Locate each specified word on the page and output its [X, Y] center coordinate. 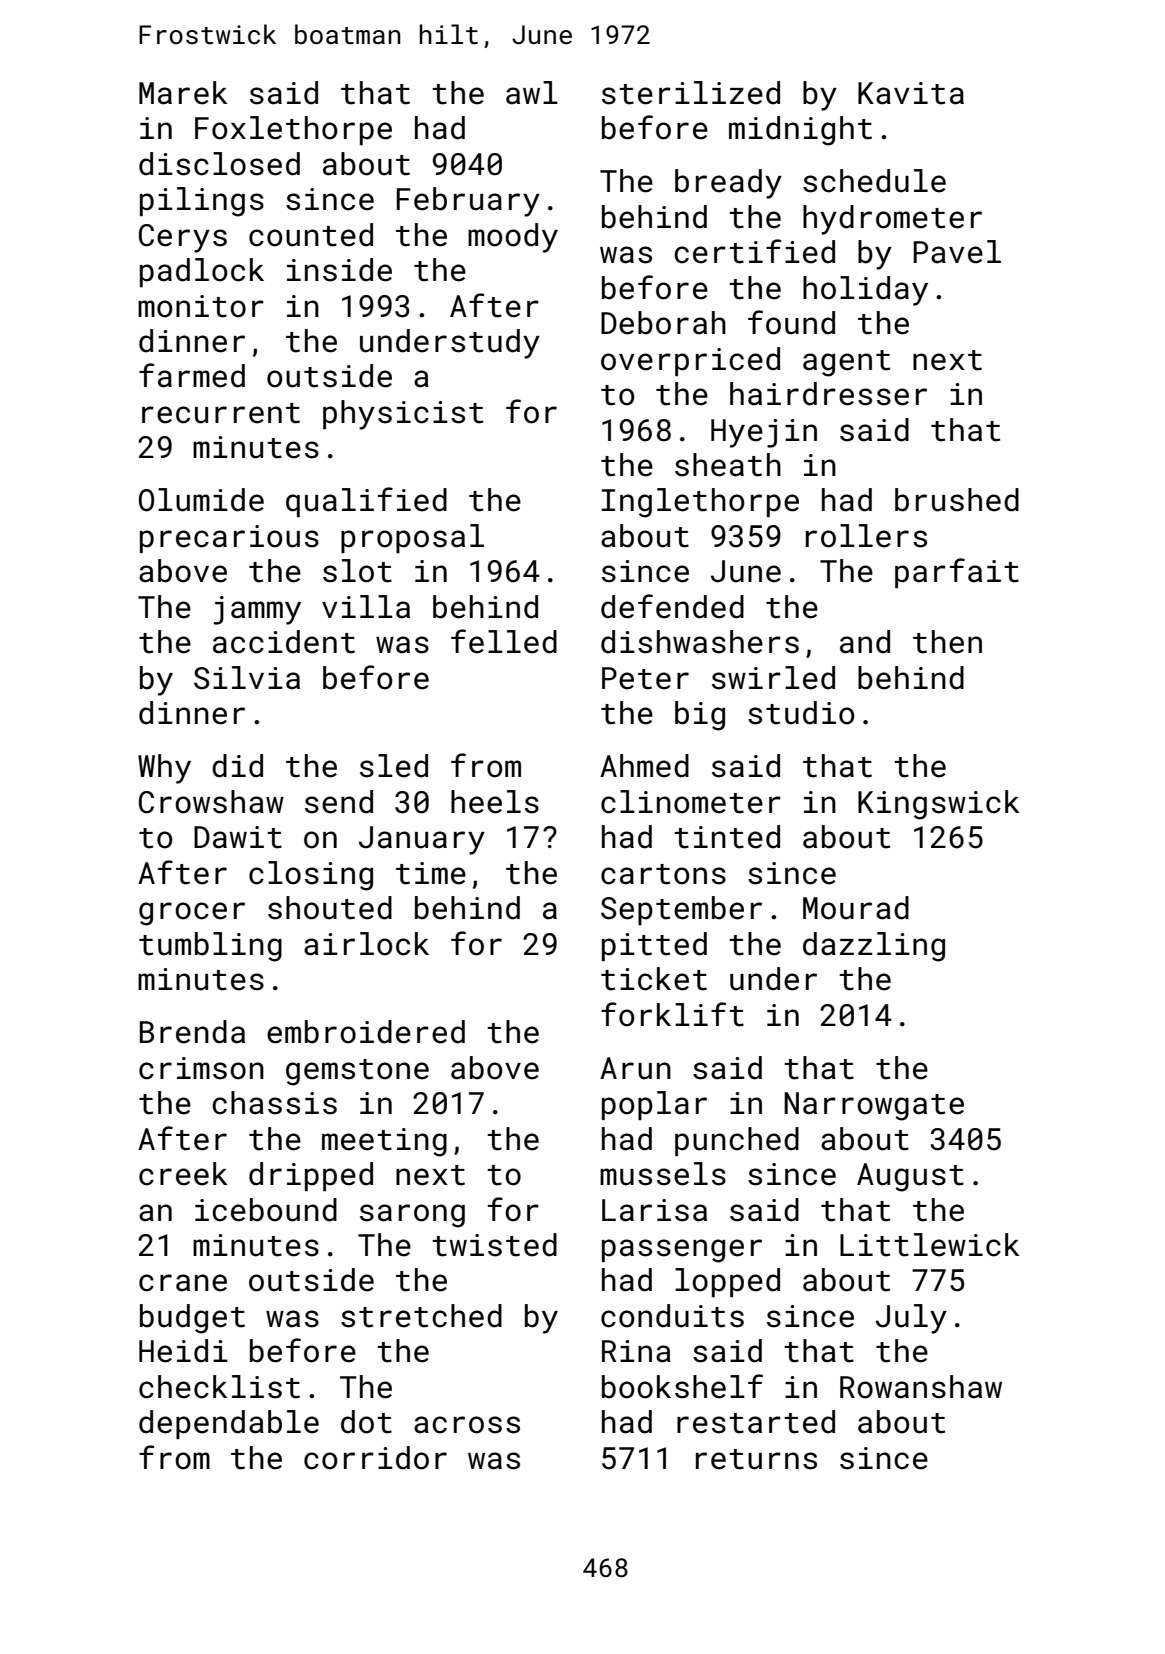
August [910, 1177]
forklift [672, 1014]
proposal [412, 538]
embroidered [366, 1032]
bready [728, 184]
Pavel [957, 252]
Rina [636, 1351]
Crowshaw [211, 802]
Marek [183, 93]
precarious [229, 539]
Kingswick [939, 805]
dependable [229, 1424]
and [865, 642]
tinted [727, 837]
